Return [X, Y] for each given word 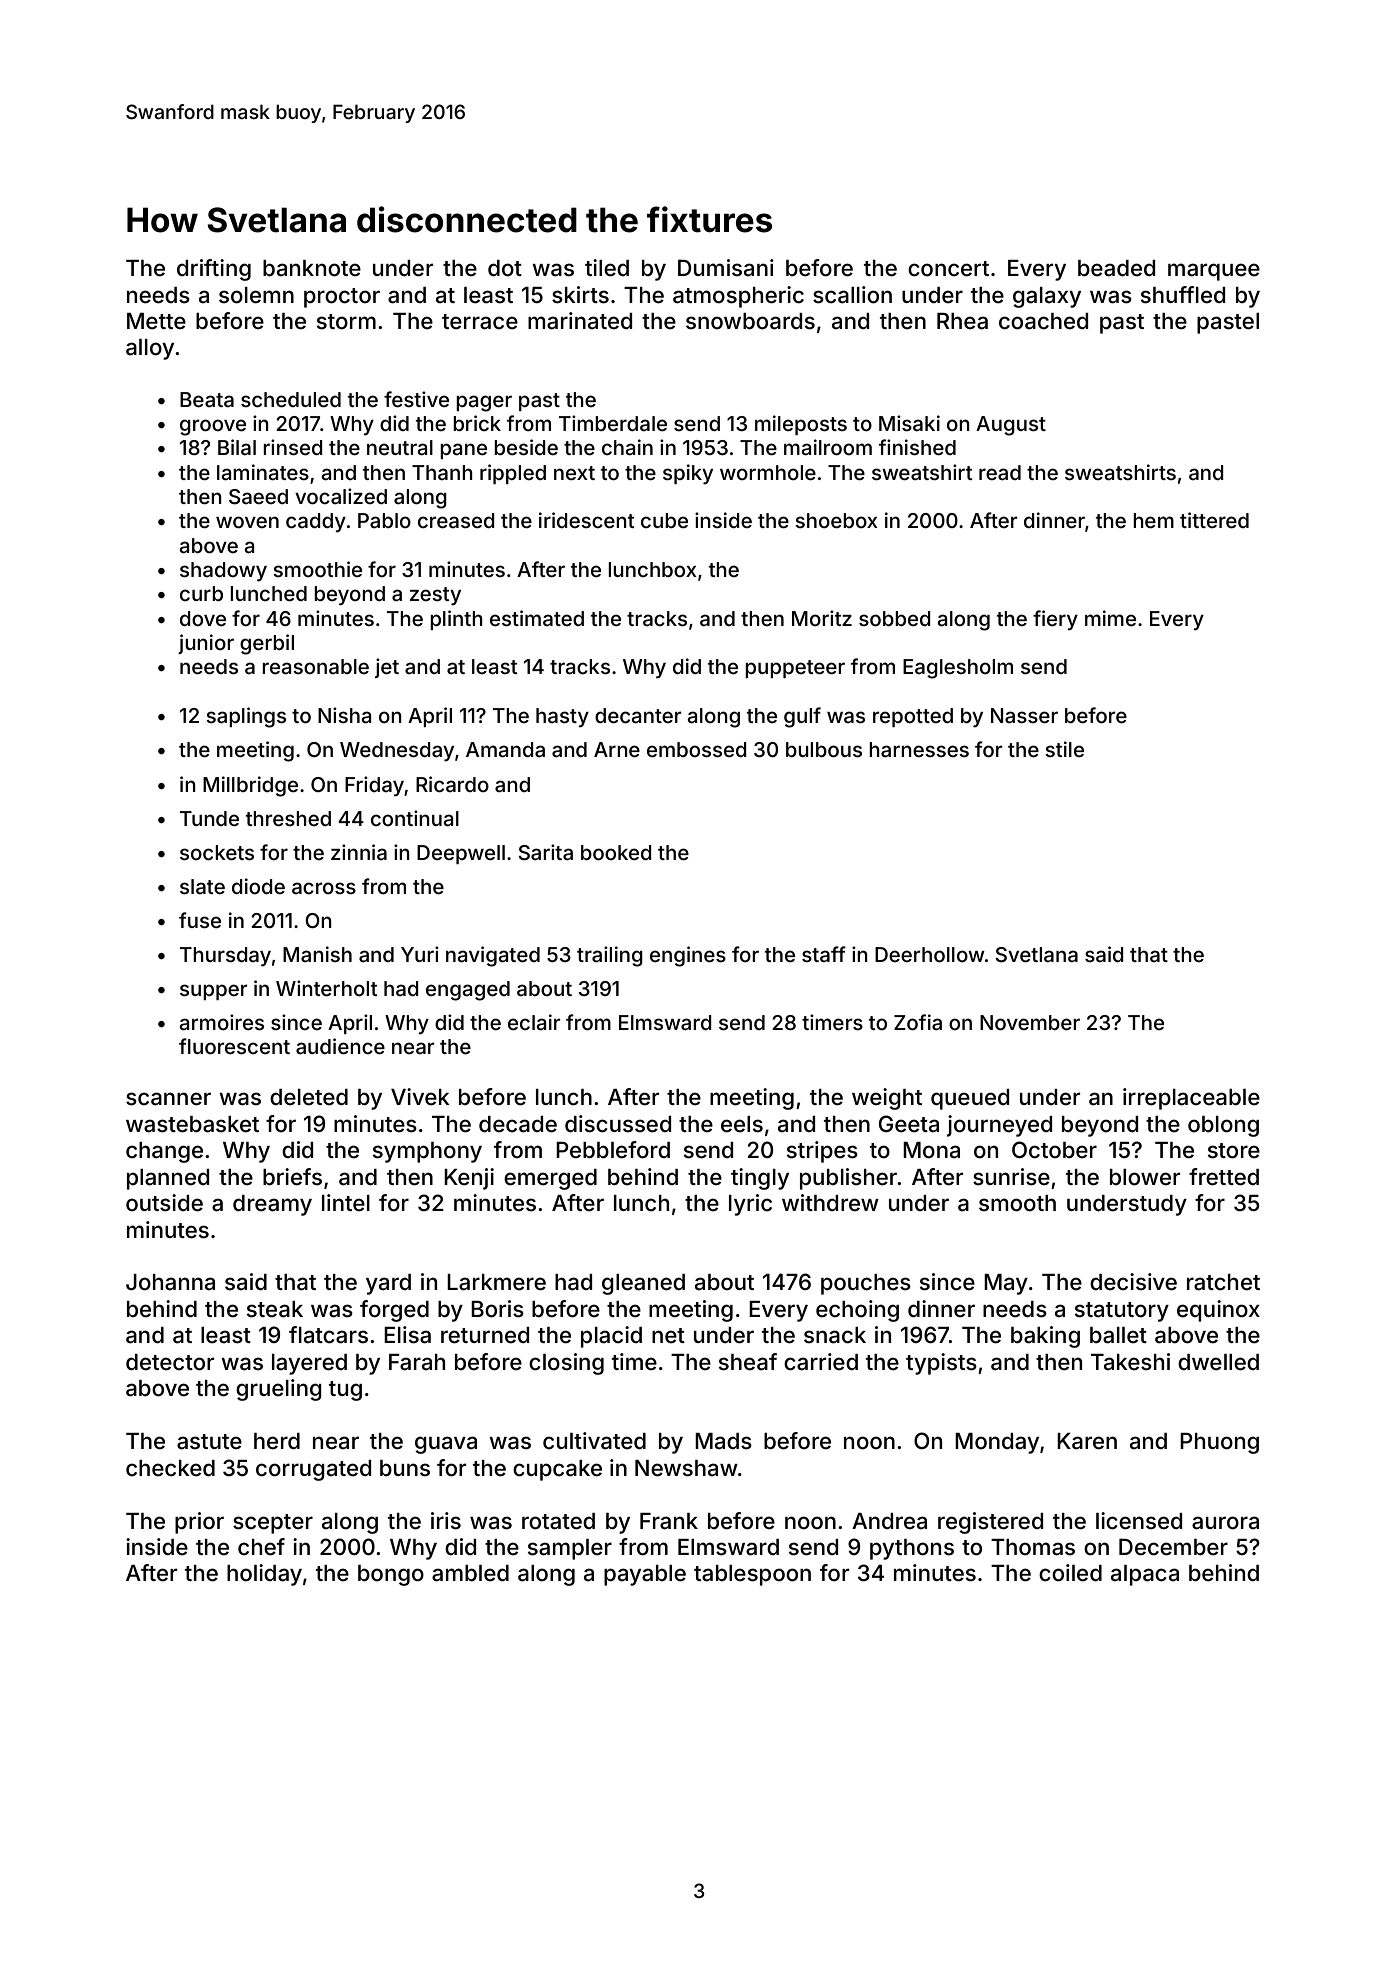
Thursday [225, 957]
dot [505, 268]
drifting [214, 270]
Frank [669, 1521]
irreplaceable [1191, 1099]
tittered [1214, 520]
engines [688, 956]
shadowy [223, 572]
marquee [1214, 272]
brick [477, 423]
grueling [279, 1390]
